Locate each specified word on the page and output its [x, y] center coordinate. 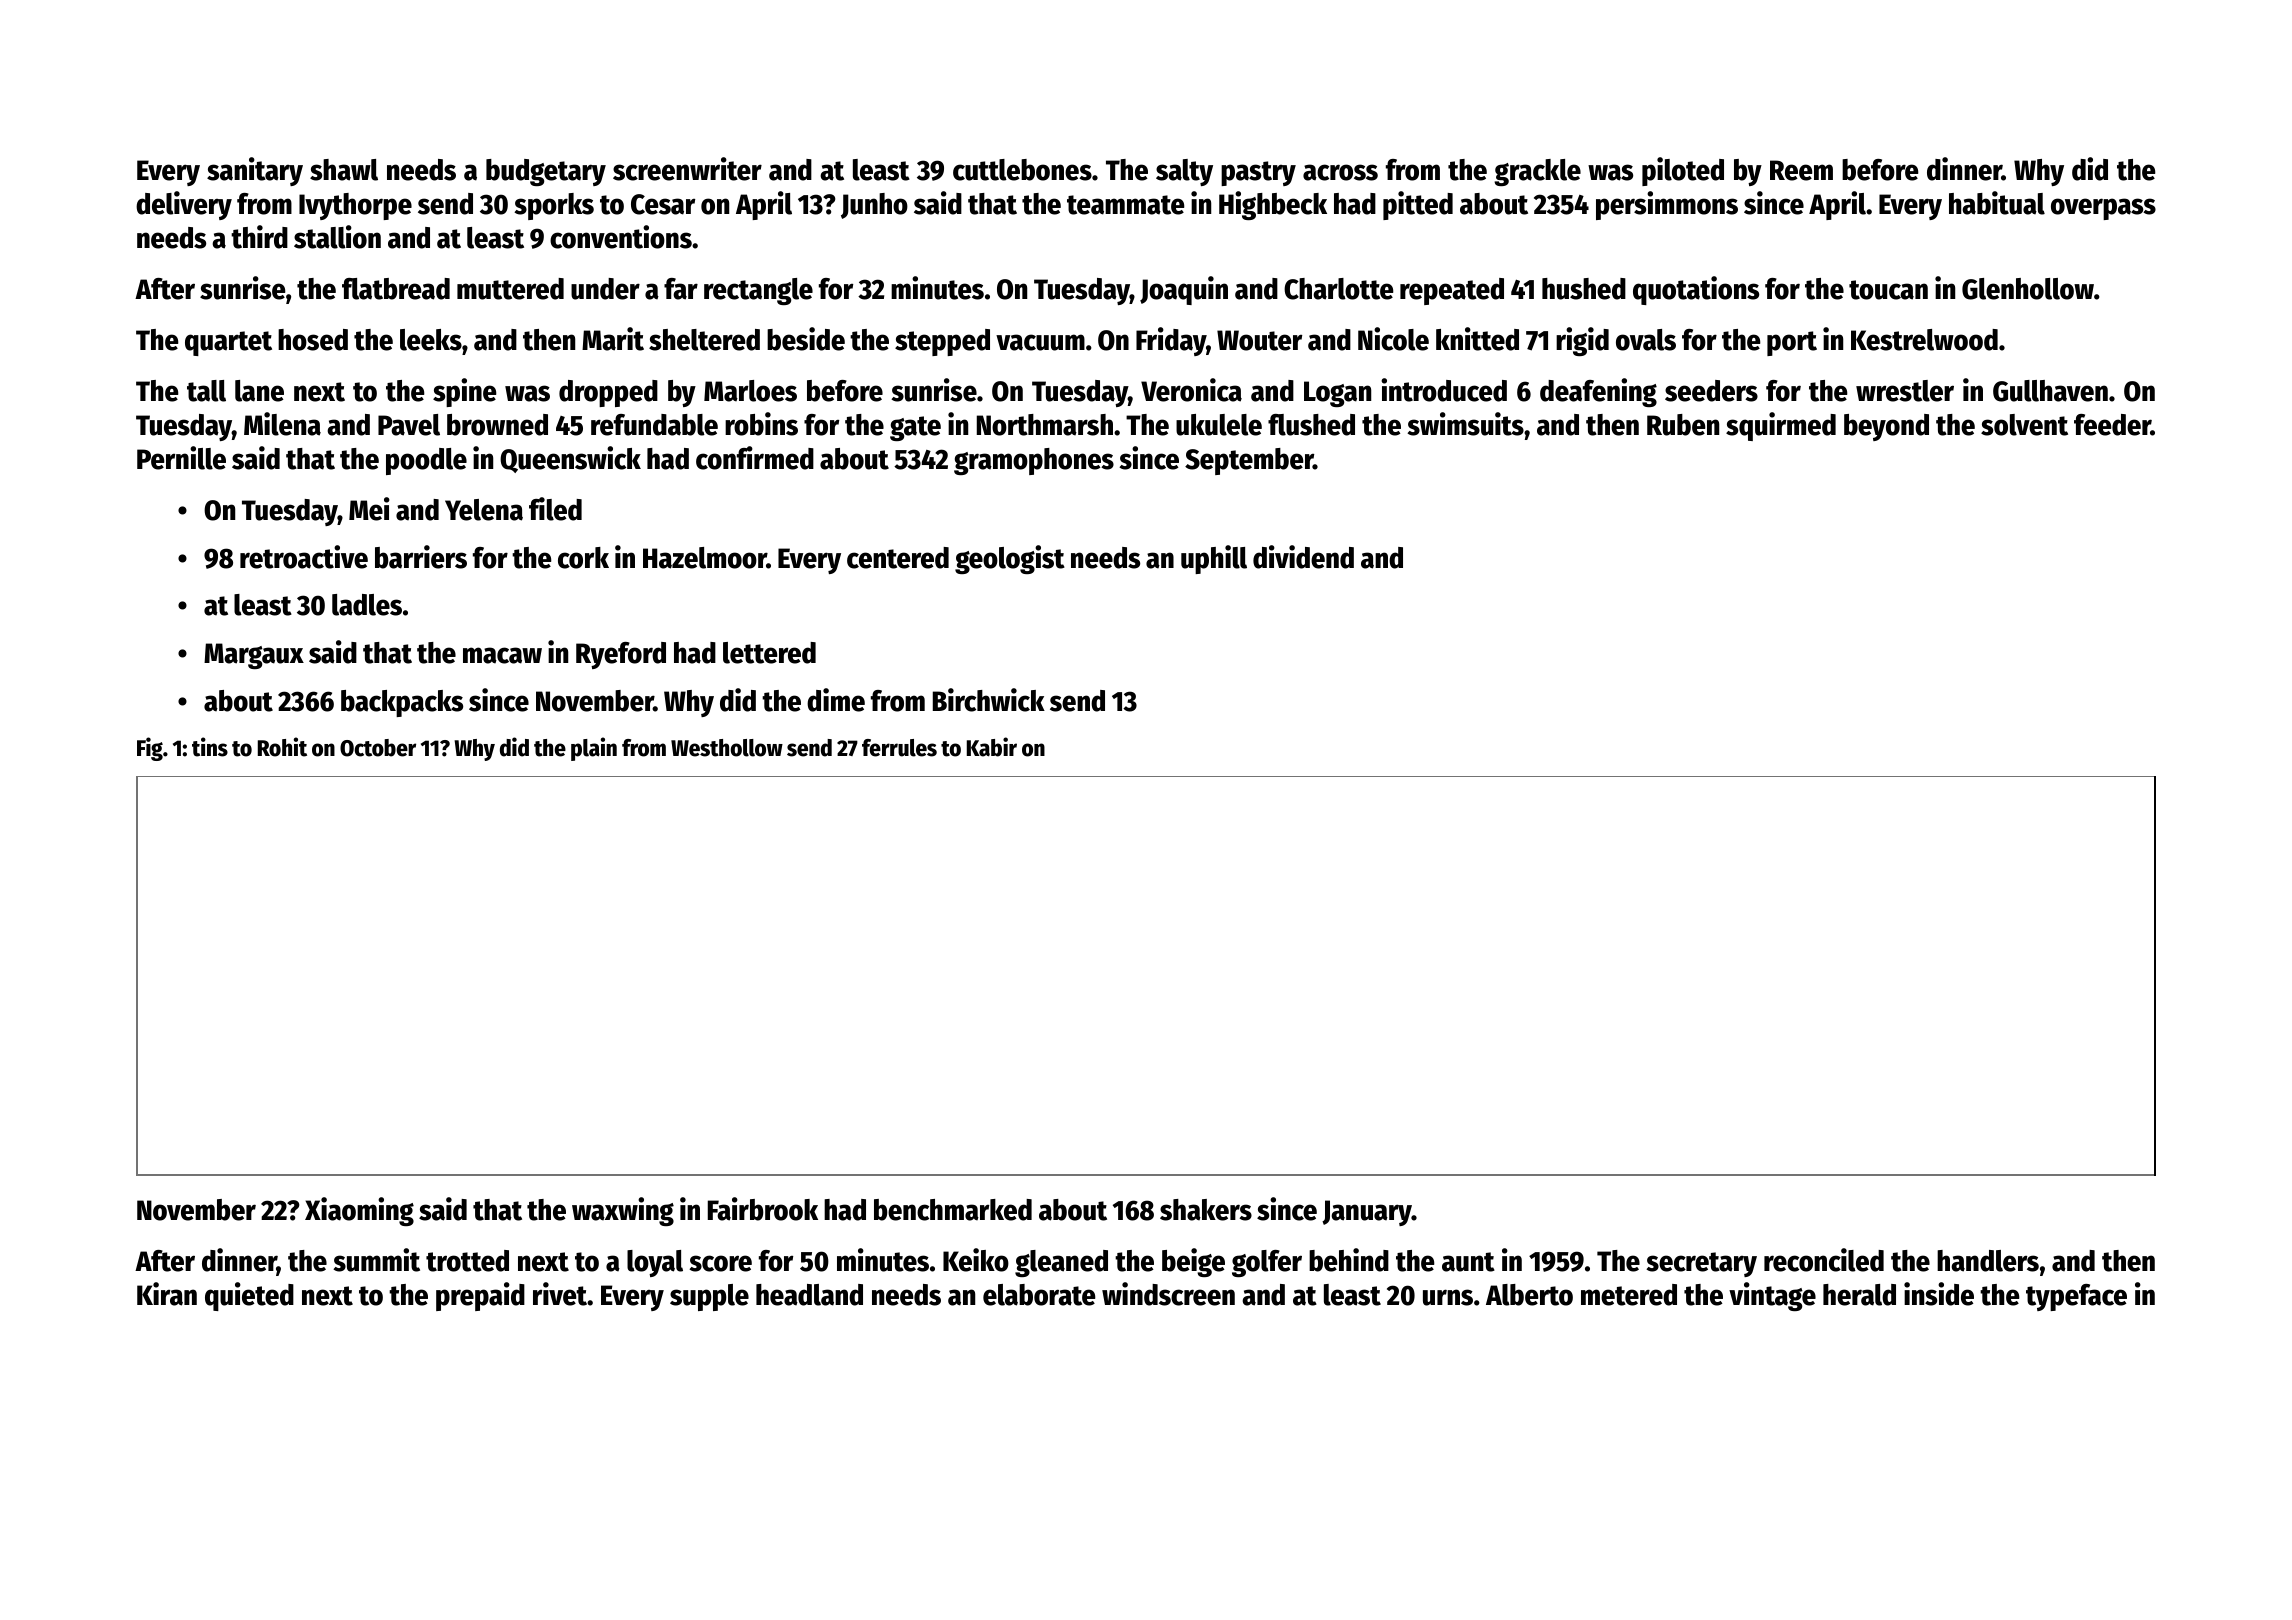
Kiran [167, 1294]
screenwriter [687, 169]
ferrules [899, 748]
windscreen [1168, 1294]
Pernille [181, 458]
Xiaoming [359, 1211]
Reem [1801, 170]
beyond [1886, 427]
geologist [1010, 559]
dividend [1303, 557]
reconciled [1824, 1260]
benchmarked [953, 1210]
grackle [1537, 172]
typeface [2076, 1297]
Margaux [254, 656]
